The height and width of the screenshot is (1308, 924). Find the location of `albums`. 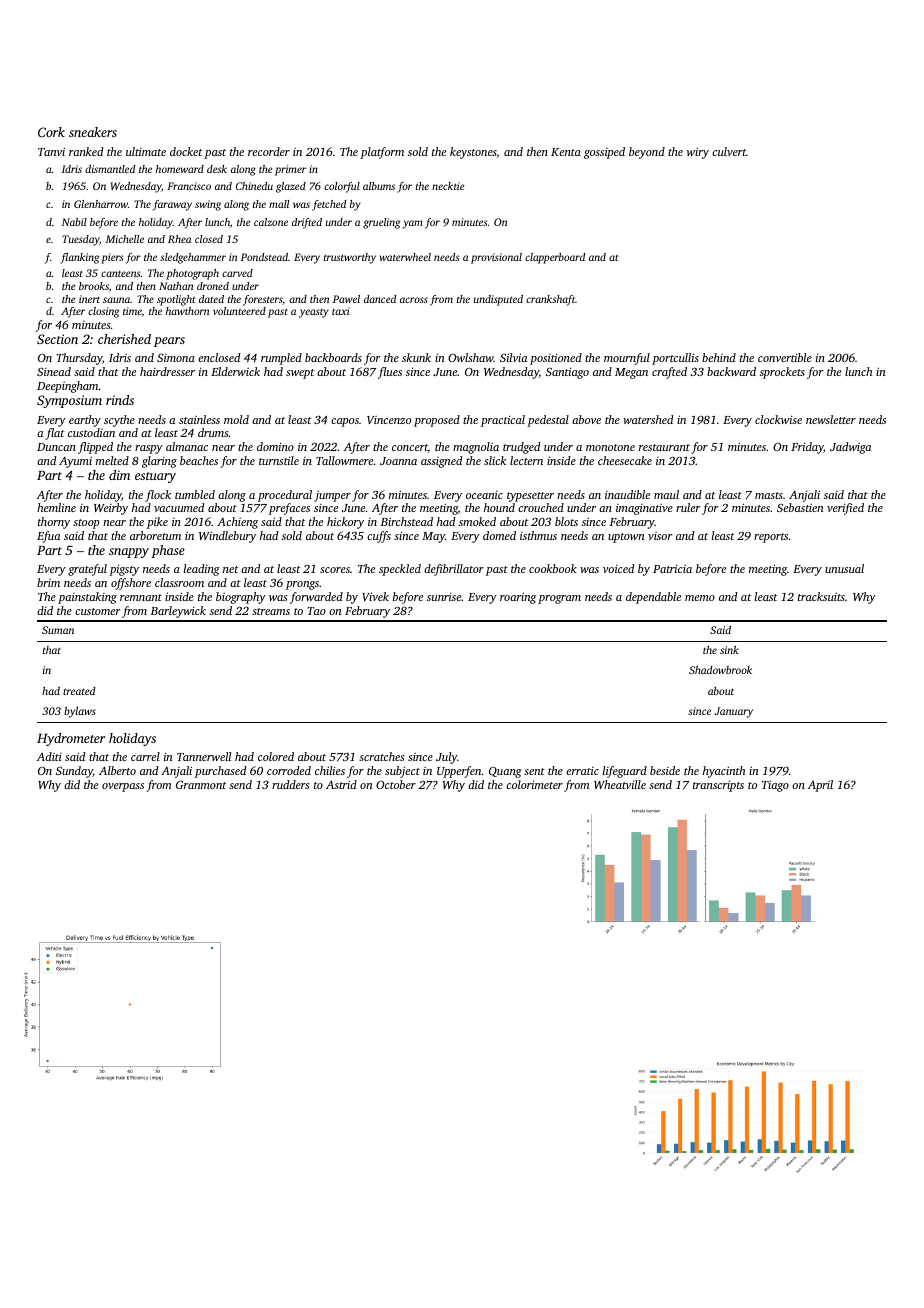

albums is located at coordinates (379, 186).
